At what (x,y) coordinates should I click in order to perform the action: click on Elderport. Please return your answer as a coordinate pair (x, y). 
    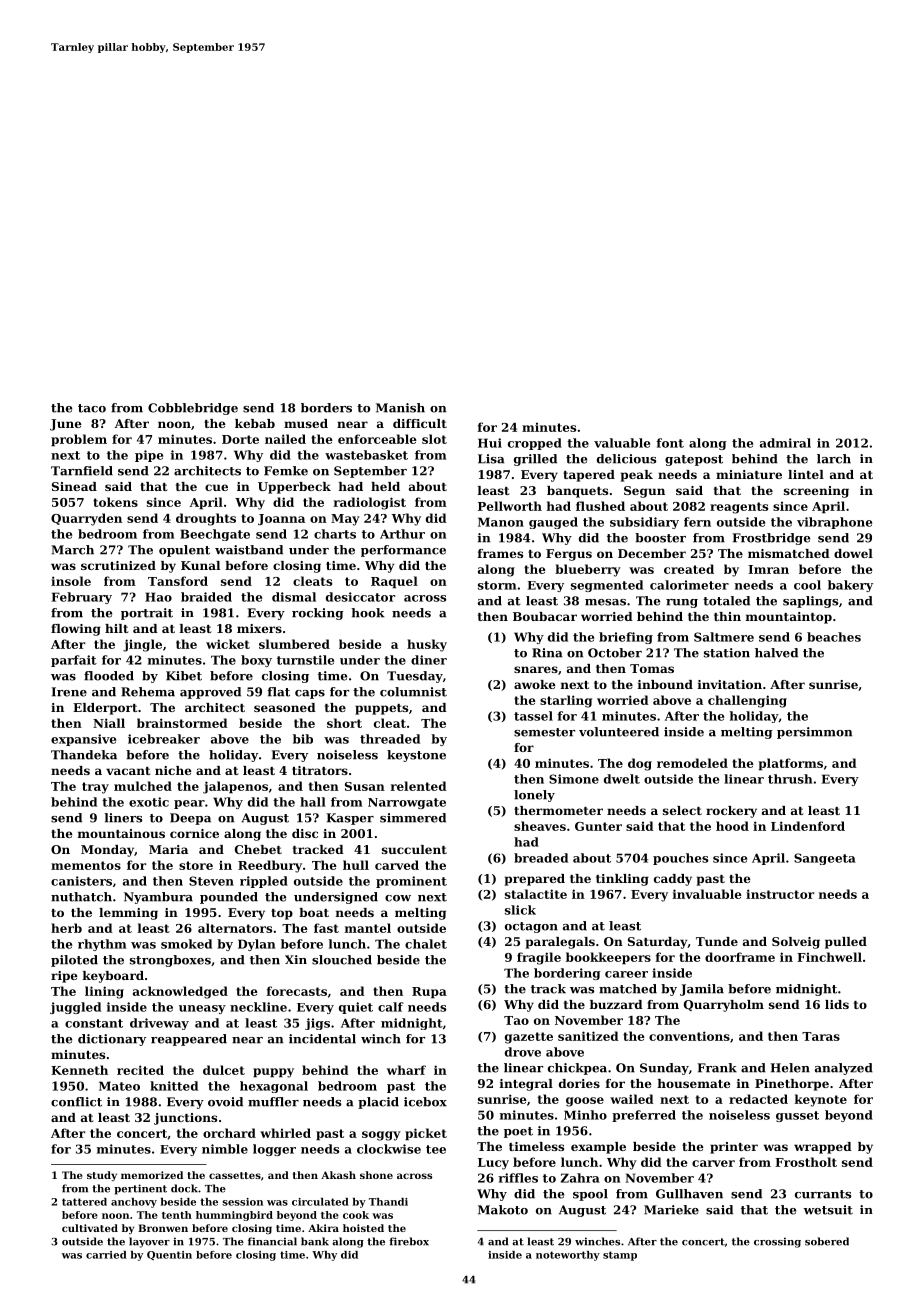
    Looking at the image, I should click on (105, 709).
